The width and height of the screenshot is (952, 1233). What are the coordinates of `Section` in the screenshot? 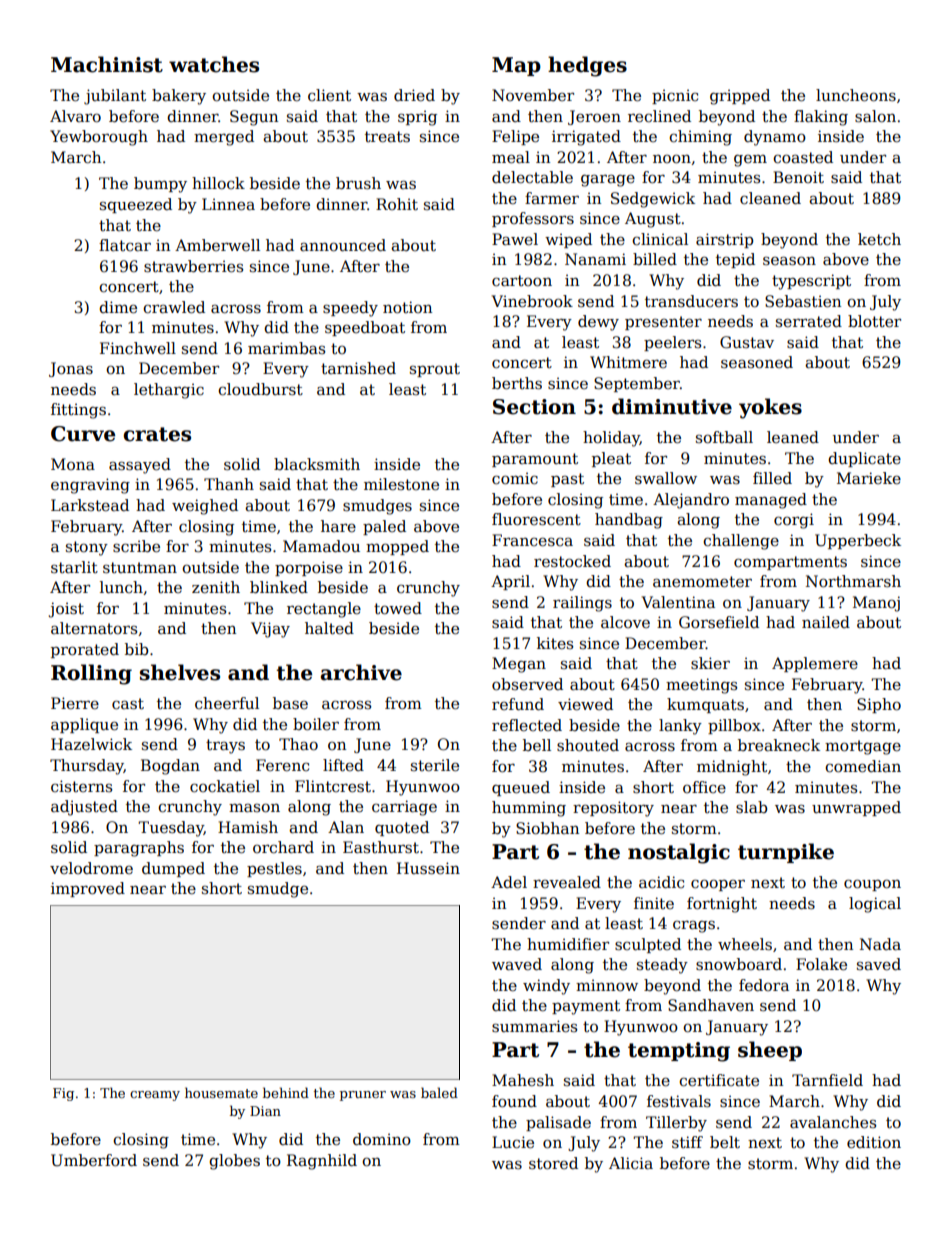 It's located at (534, 407).
